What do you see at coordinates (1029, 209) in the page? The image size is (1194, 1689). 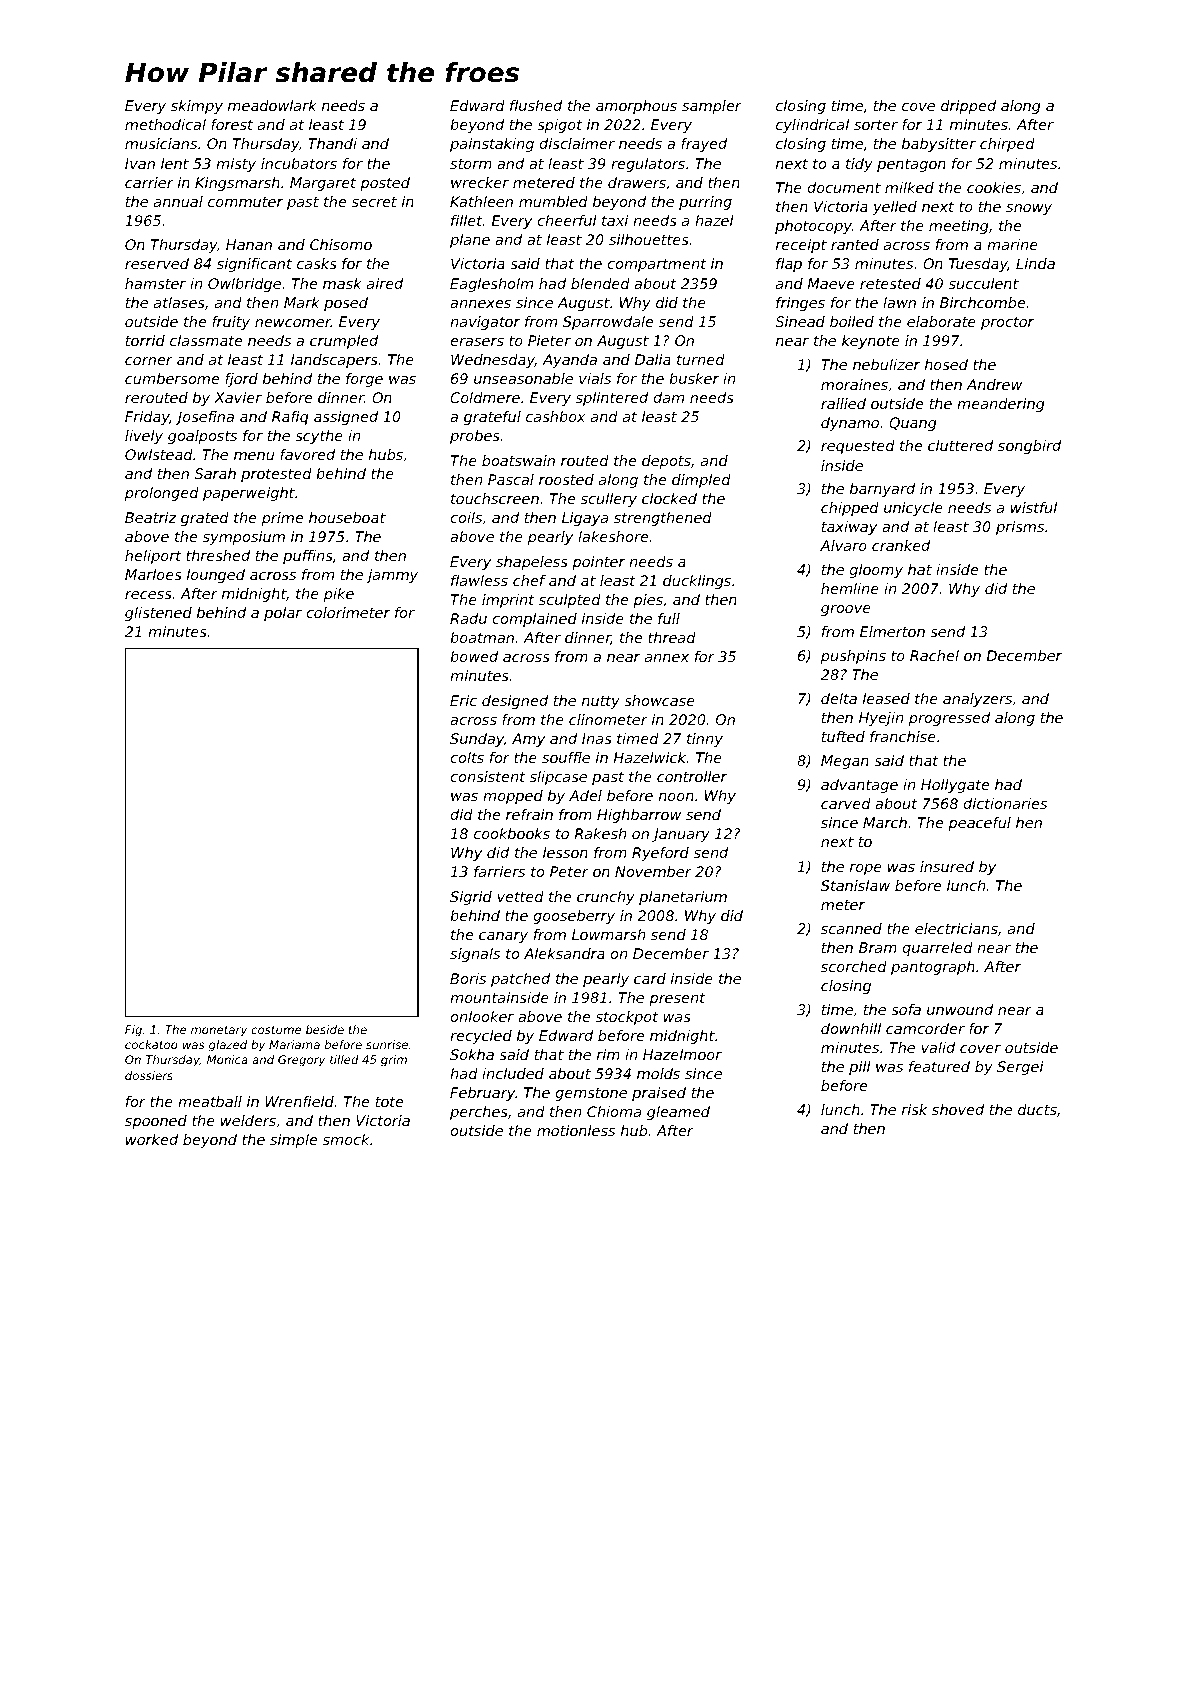 I see `snowy` at bounding box center [1029, 209].
